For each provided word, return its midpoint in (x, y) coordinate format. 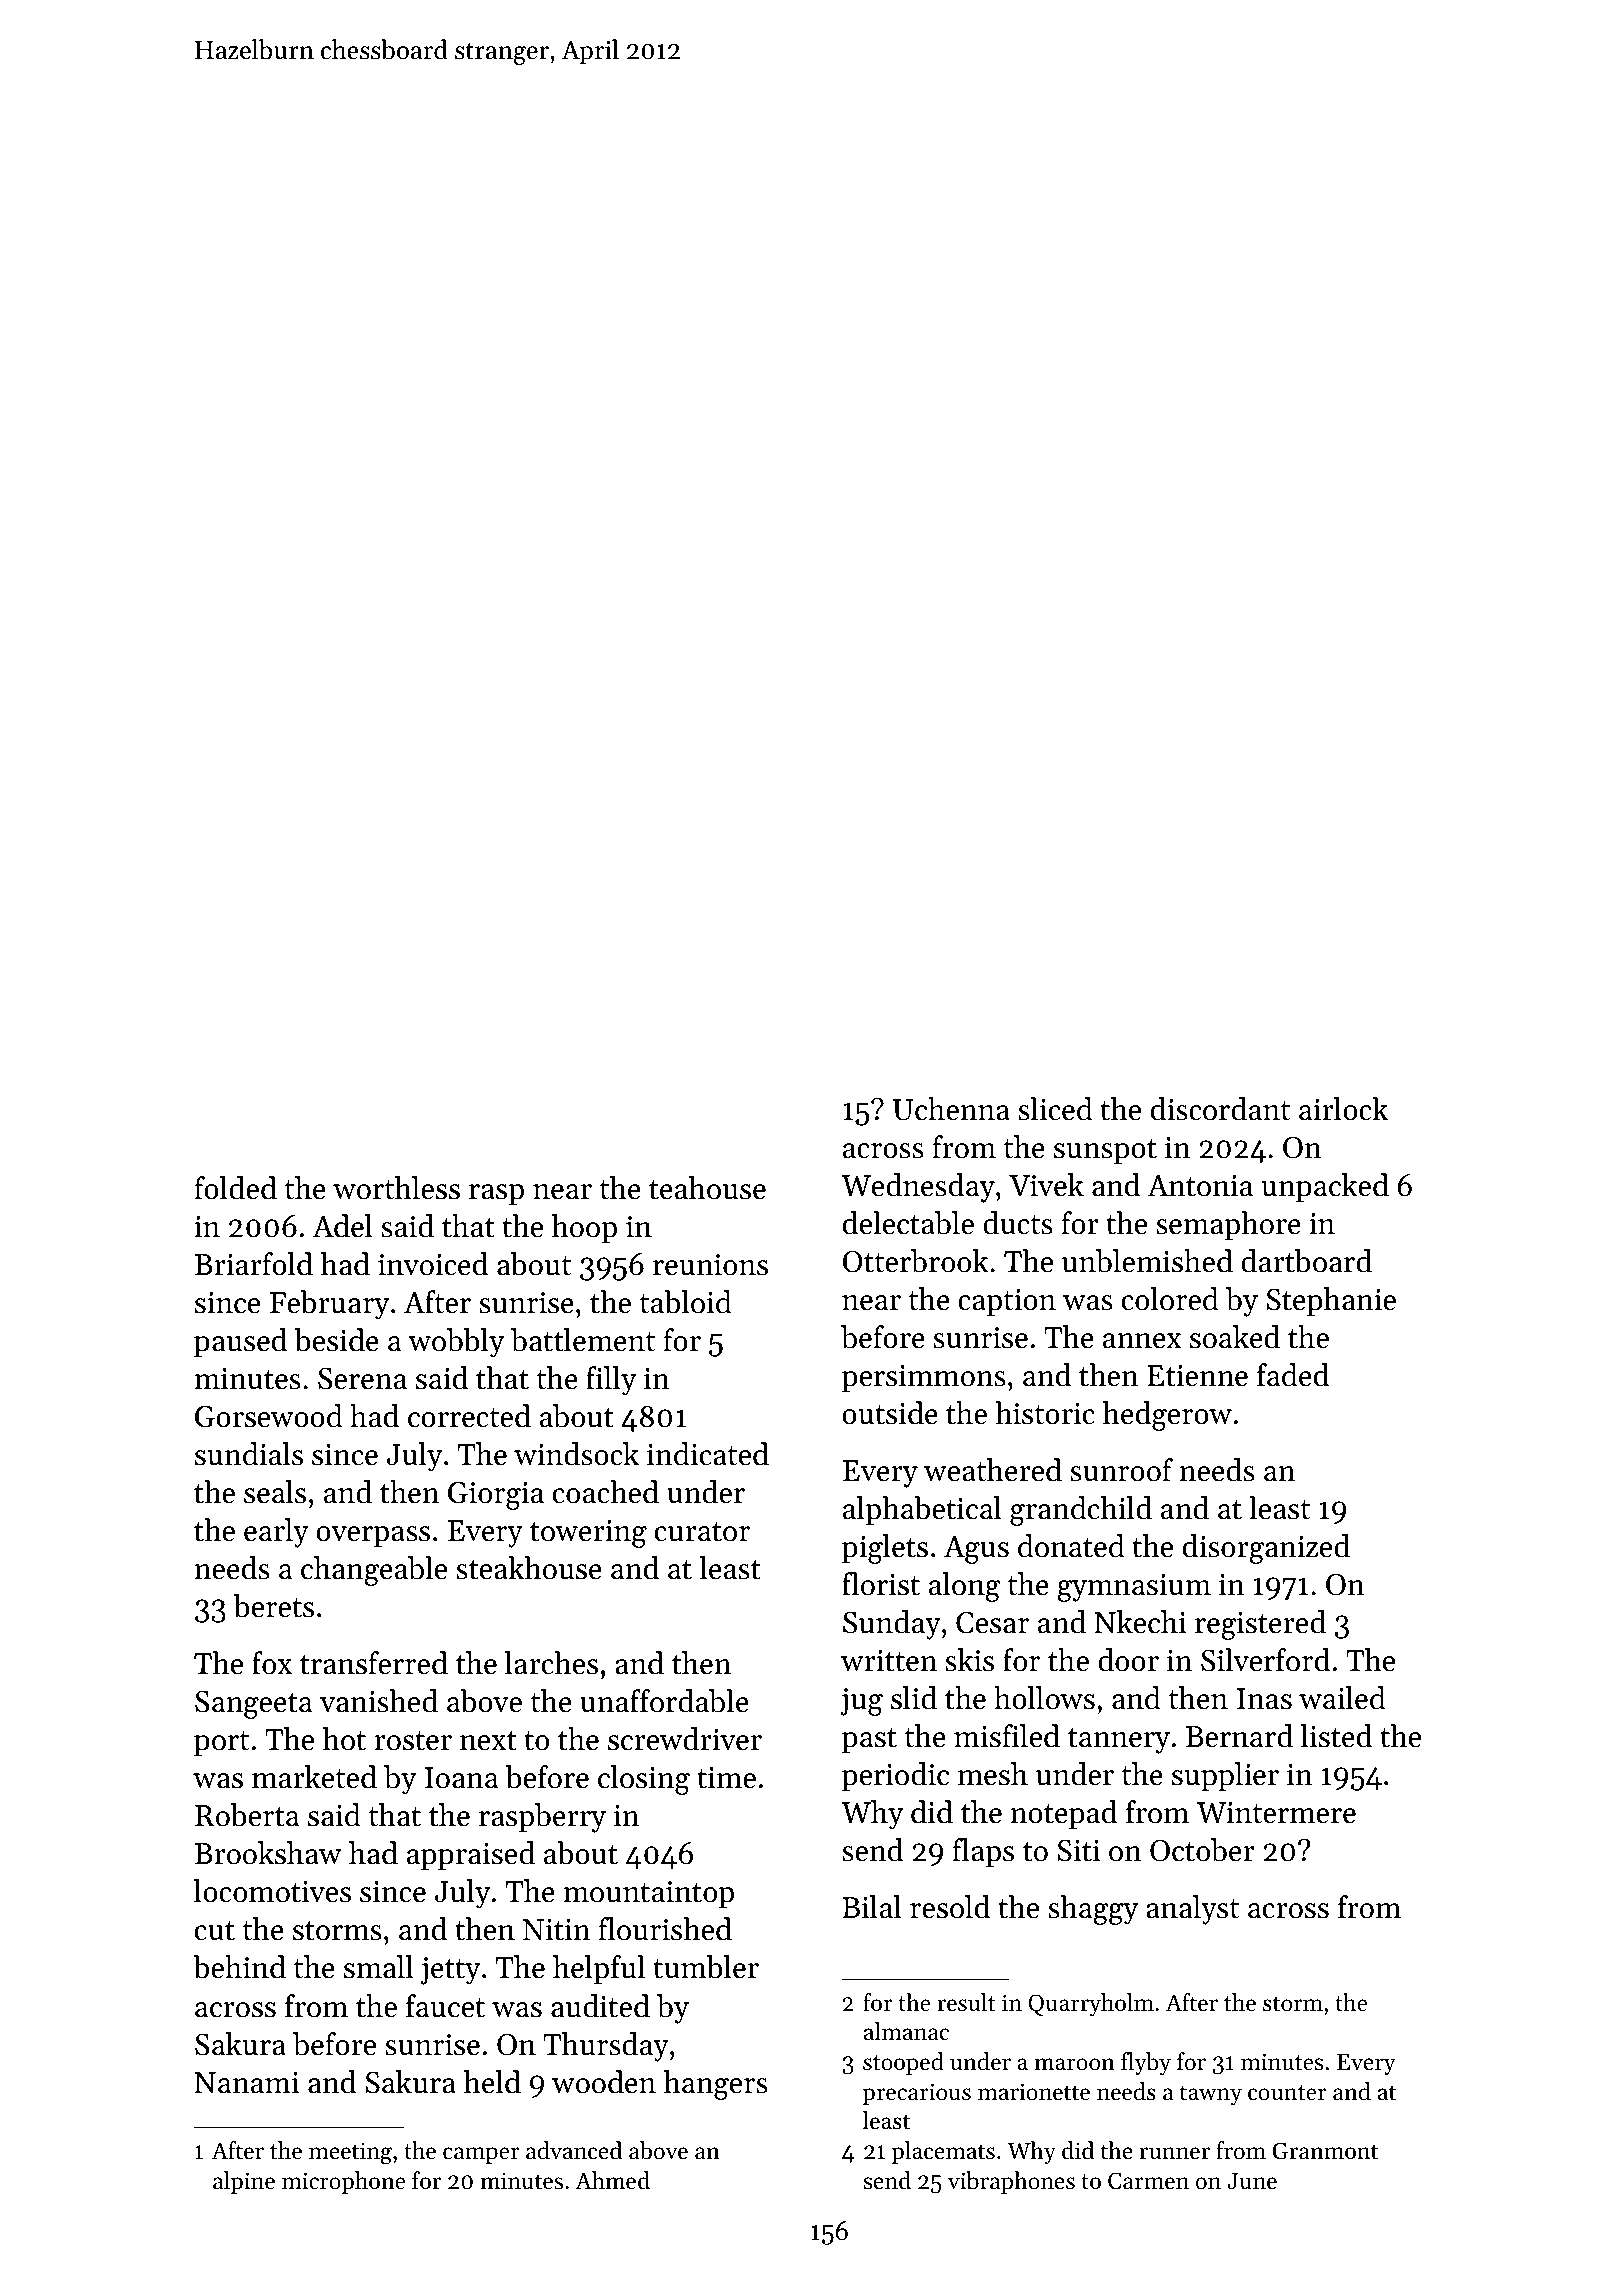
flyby (1146, 2063)
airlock (1343, 1109)
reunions (710, 1265)
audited (600, 2006)
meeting (350, 2153)
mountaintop (648, 1894)
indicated (708, 1454)
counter (1287, 2093)
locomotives (272, 1891)
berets (274, 1606)
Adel (342, 1226)
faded (1293, 1375)
